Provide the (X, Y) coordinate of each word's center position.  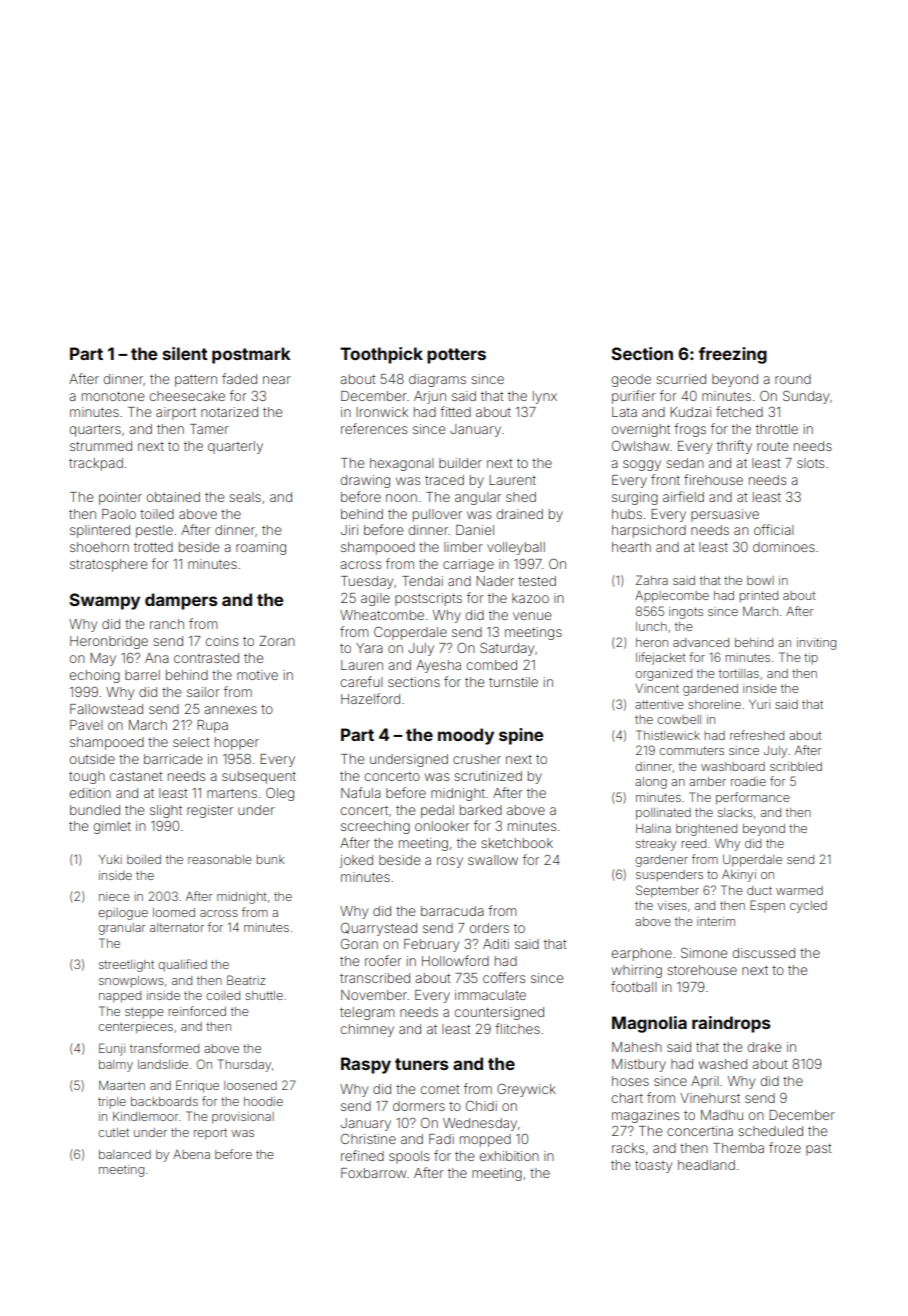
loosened (250, 1085)
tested (537, 581)
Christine (368, 1138)
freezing (732, 355)
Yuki (110, 859)
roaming (261, 548)
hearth (631, 547)
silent (185, 353)
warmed (799, 890)
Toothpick (381, 355)
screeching (375, 827)
